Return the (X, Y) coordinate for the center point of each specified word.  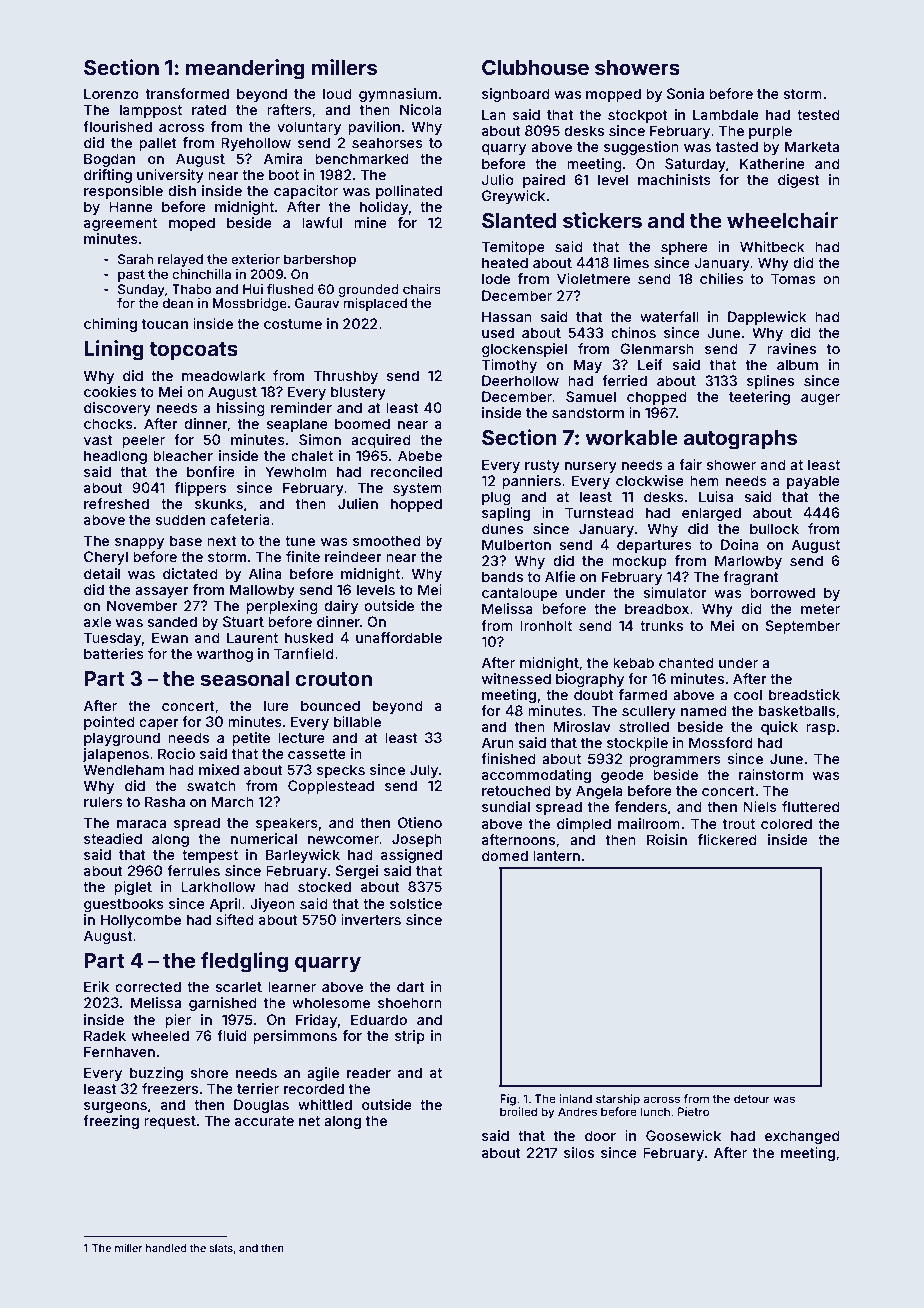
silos (579, 1152)
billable (357, 721)
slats (221, 1248)
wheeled (160, 1035)
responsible (123, 192)
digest (799, 181)
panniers (531, 482)
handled (166, 1248)
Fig (508, 1100)
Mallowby (262, 591)
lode (496, 278)
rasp (821, 729)
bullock (774, 528)
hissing (241, 409)
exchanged (802, 1137)
